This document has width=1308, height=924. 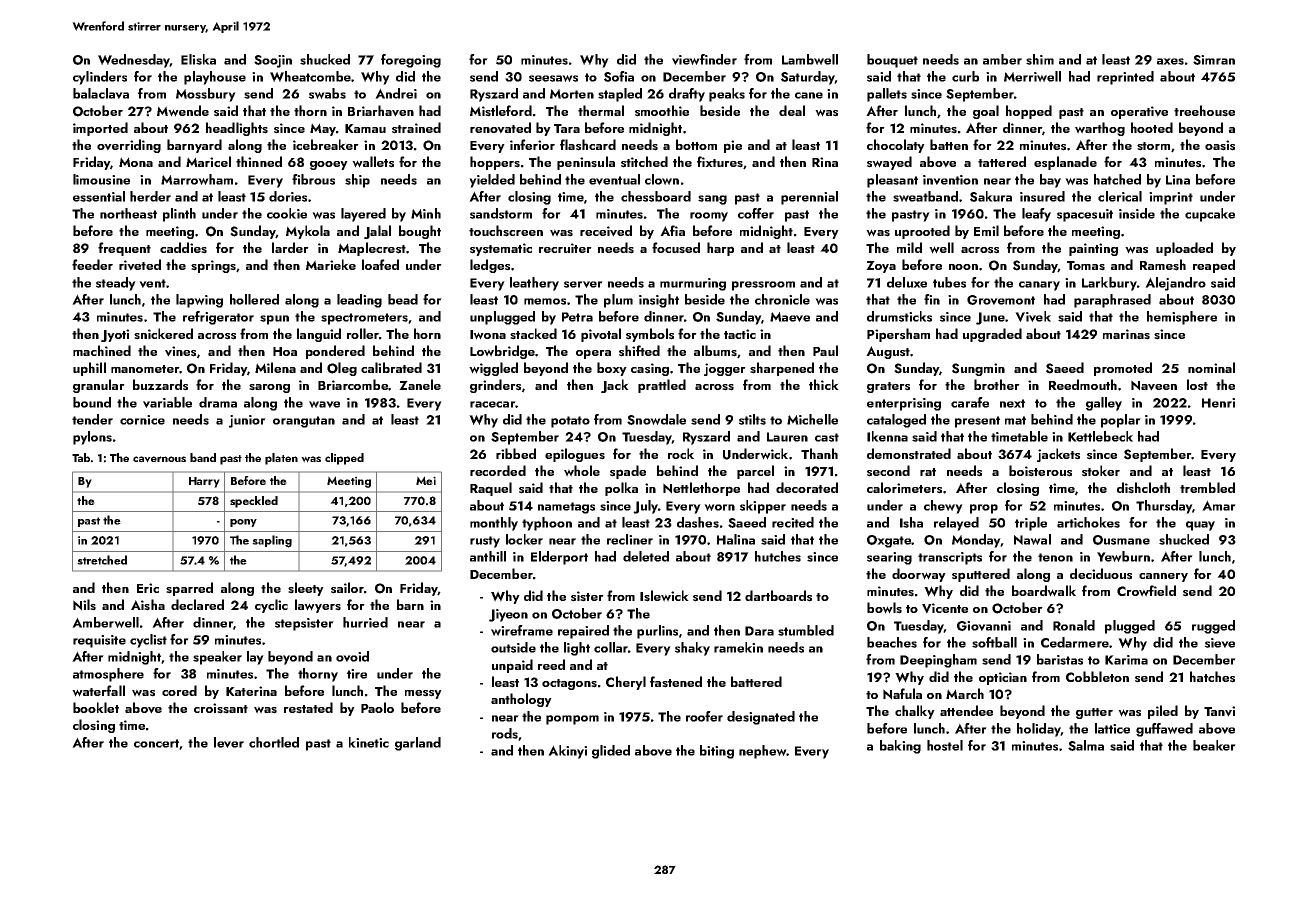 I want to click on playhouse, so click(x=215, y=78).
